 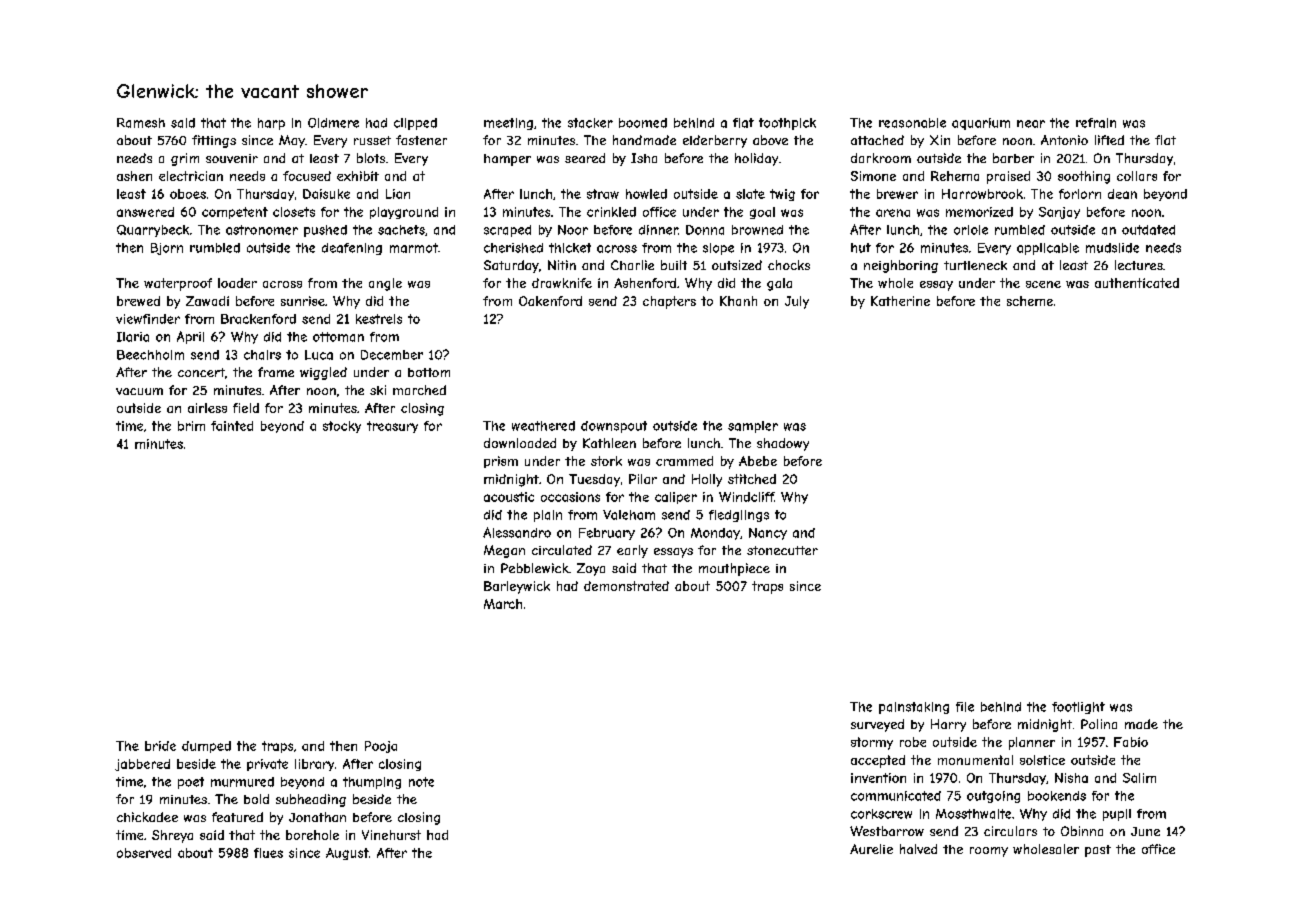 I want to click on stonecutter, so click(x=782, y=550).
